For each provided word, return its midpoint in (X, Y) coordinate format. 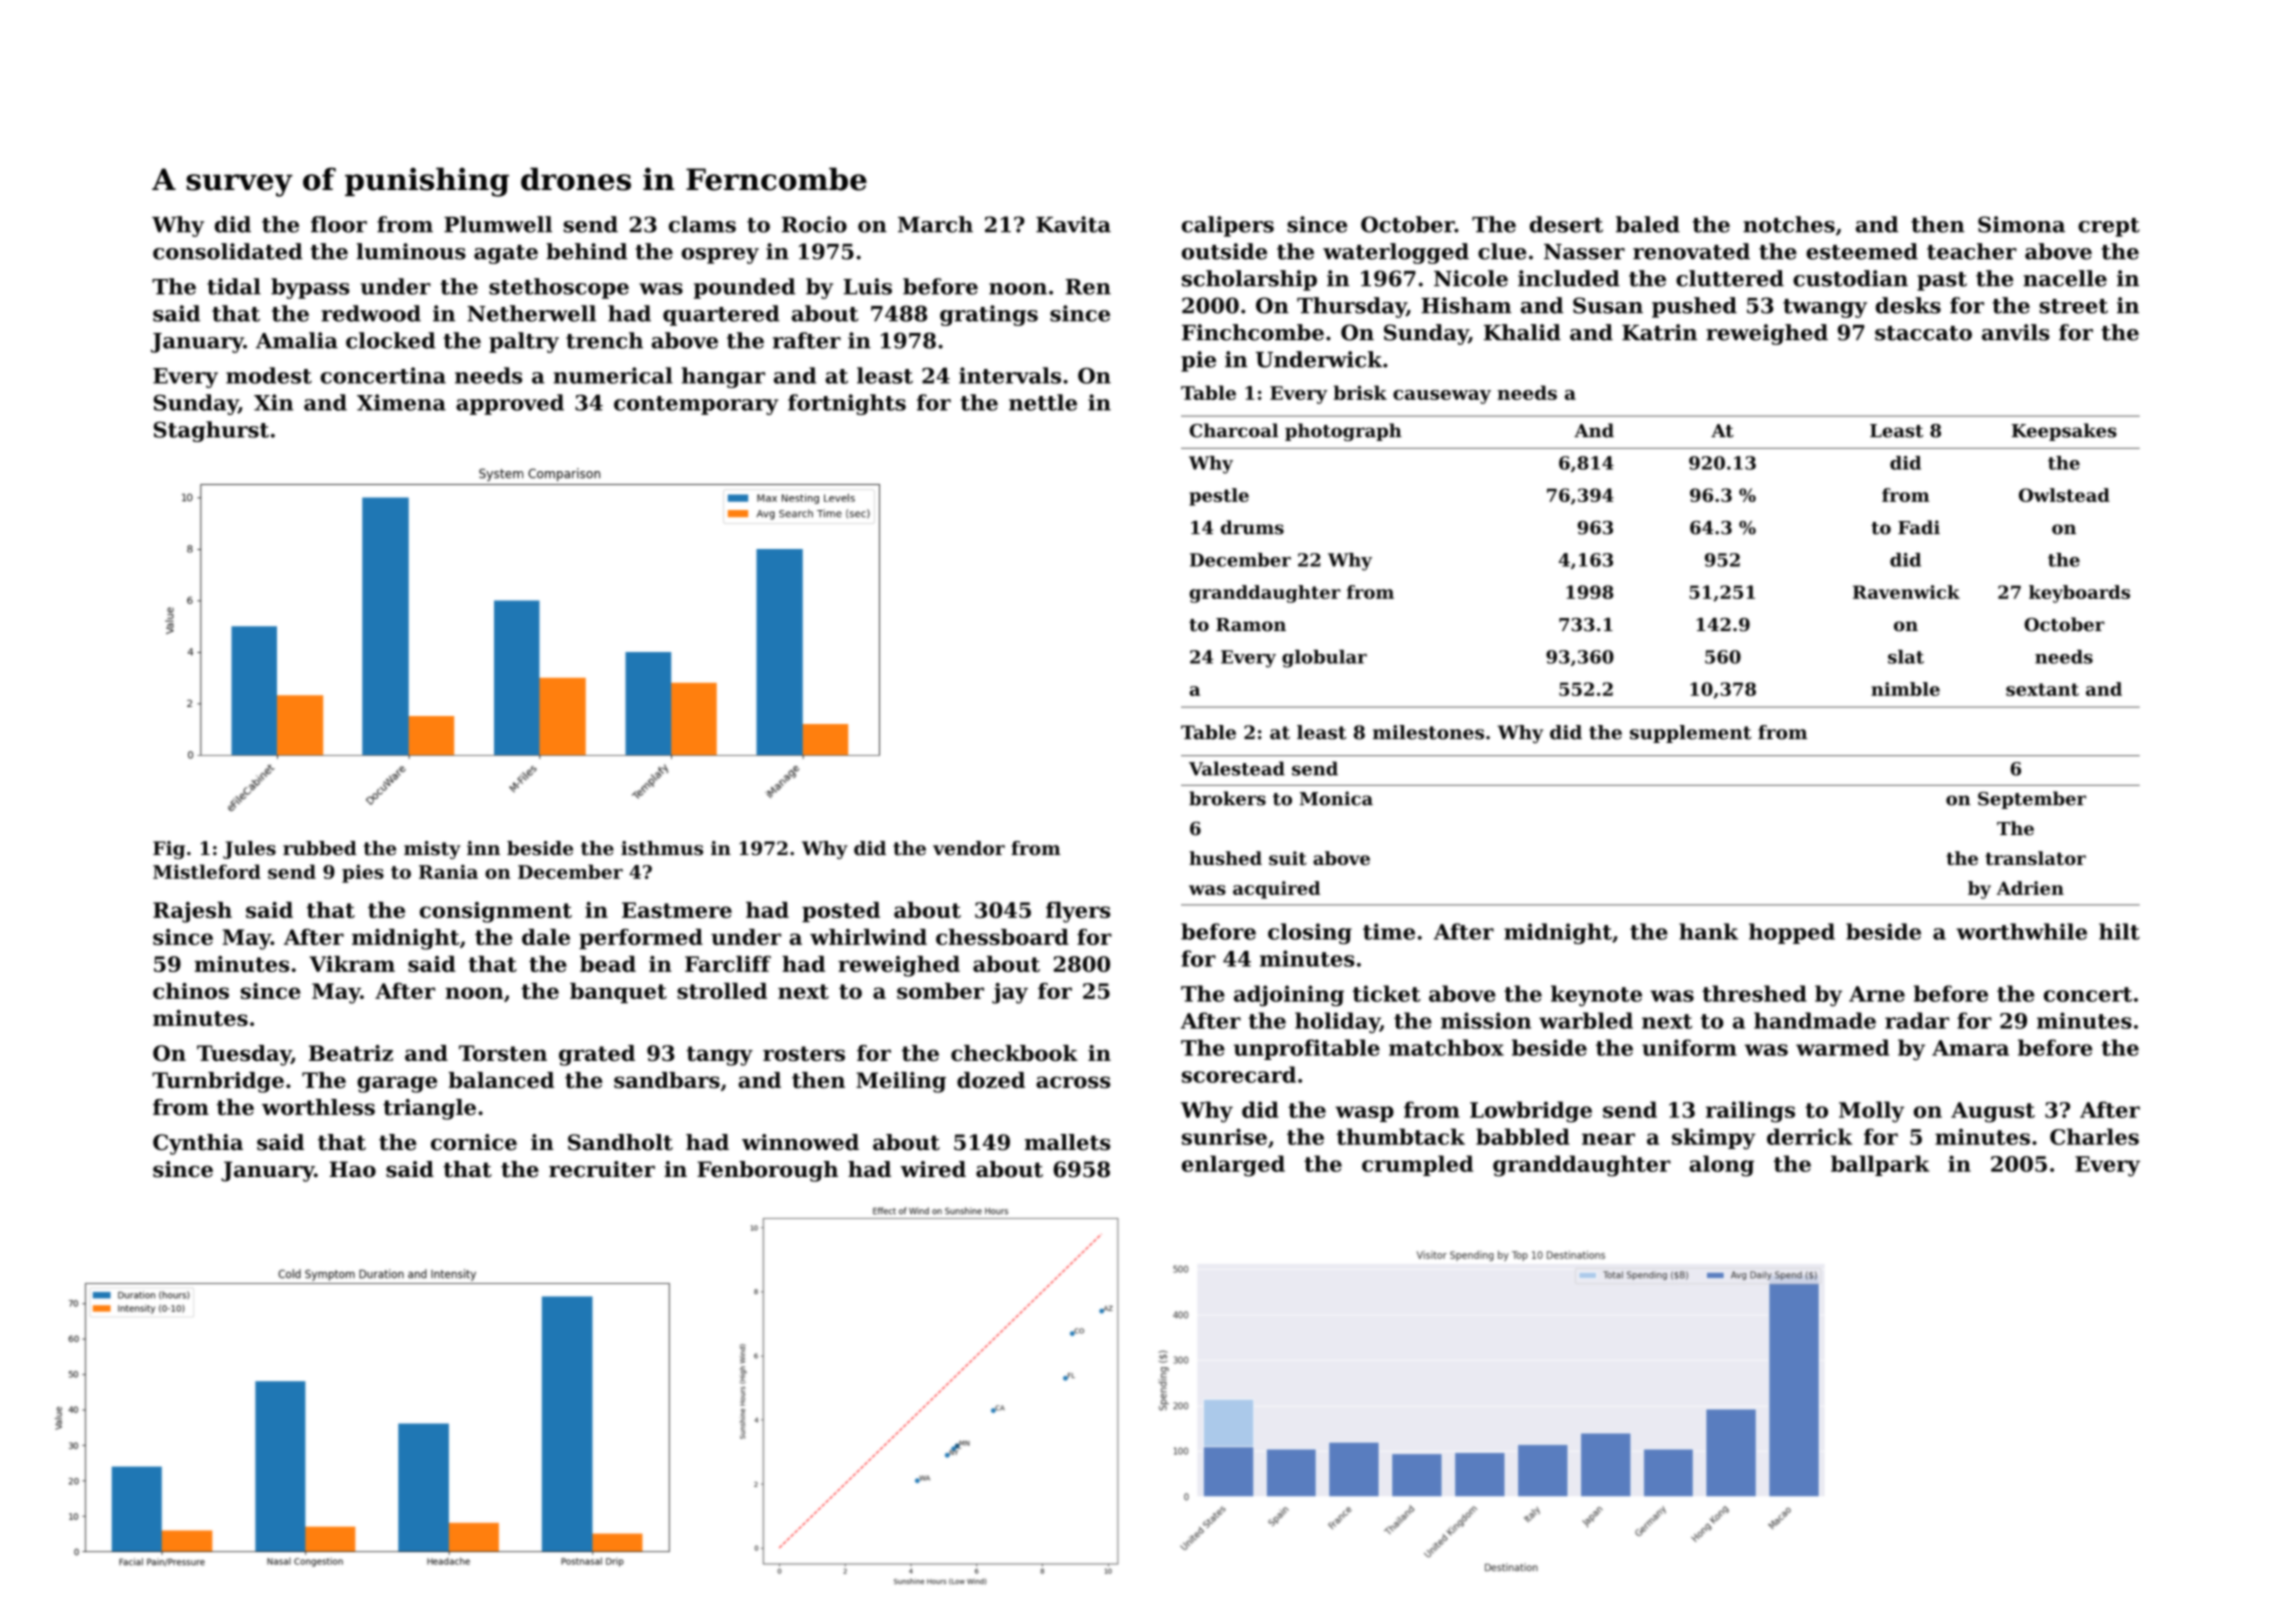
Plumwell (498, 224)
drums (1252, 527)
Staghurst (211, 431)
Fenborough (767, 1171)
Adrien (2030, 888)
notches (1789, 224)
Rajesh (192, 912)
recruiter (602, 1169)
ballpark (1880, 1165)
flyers (1078, 912)
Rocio (814, 224)
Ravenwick (1906, 592)
